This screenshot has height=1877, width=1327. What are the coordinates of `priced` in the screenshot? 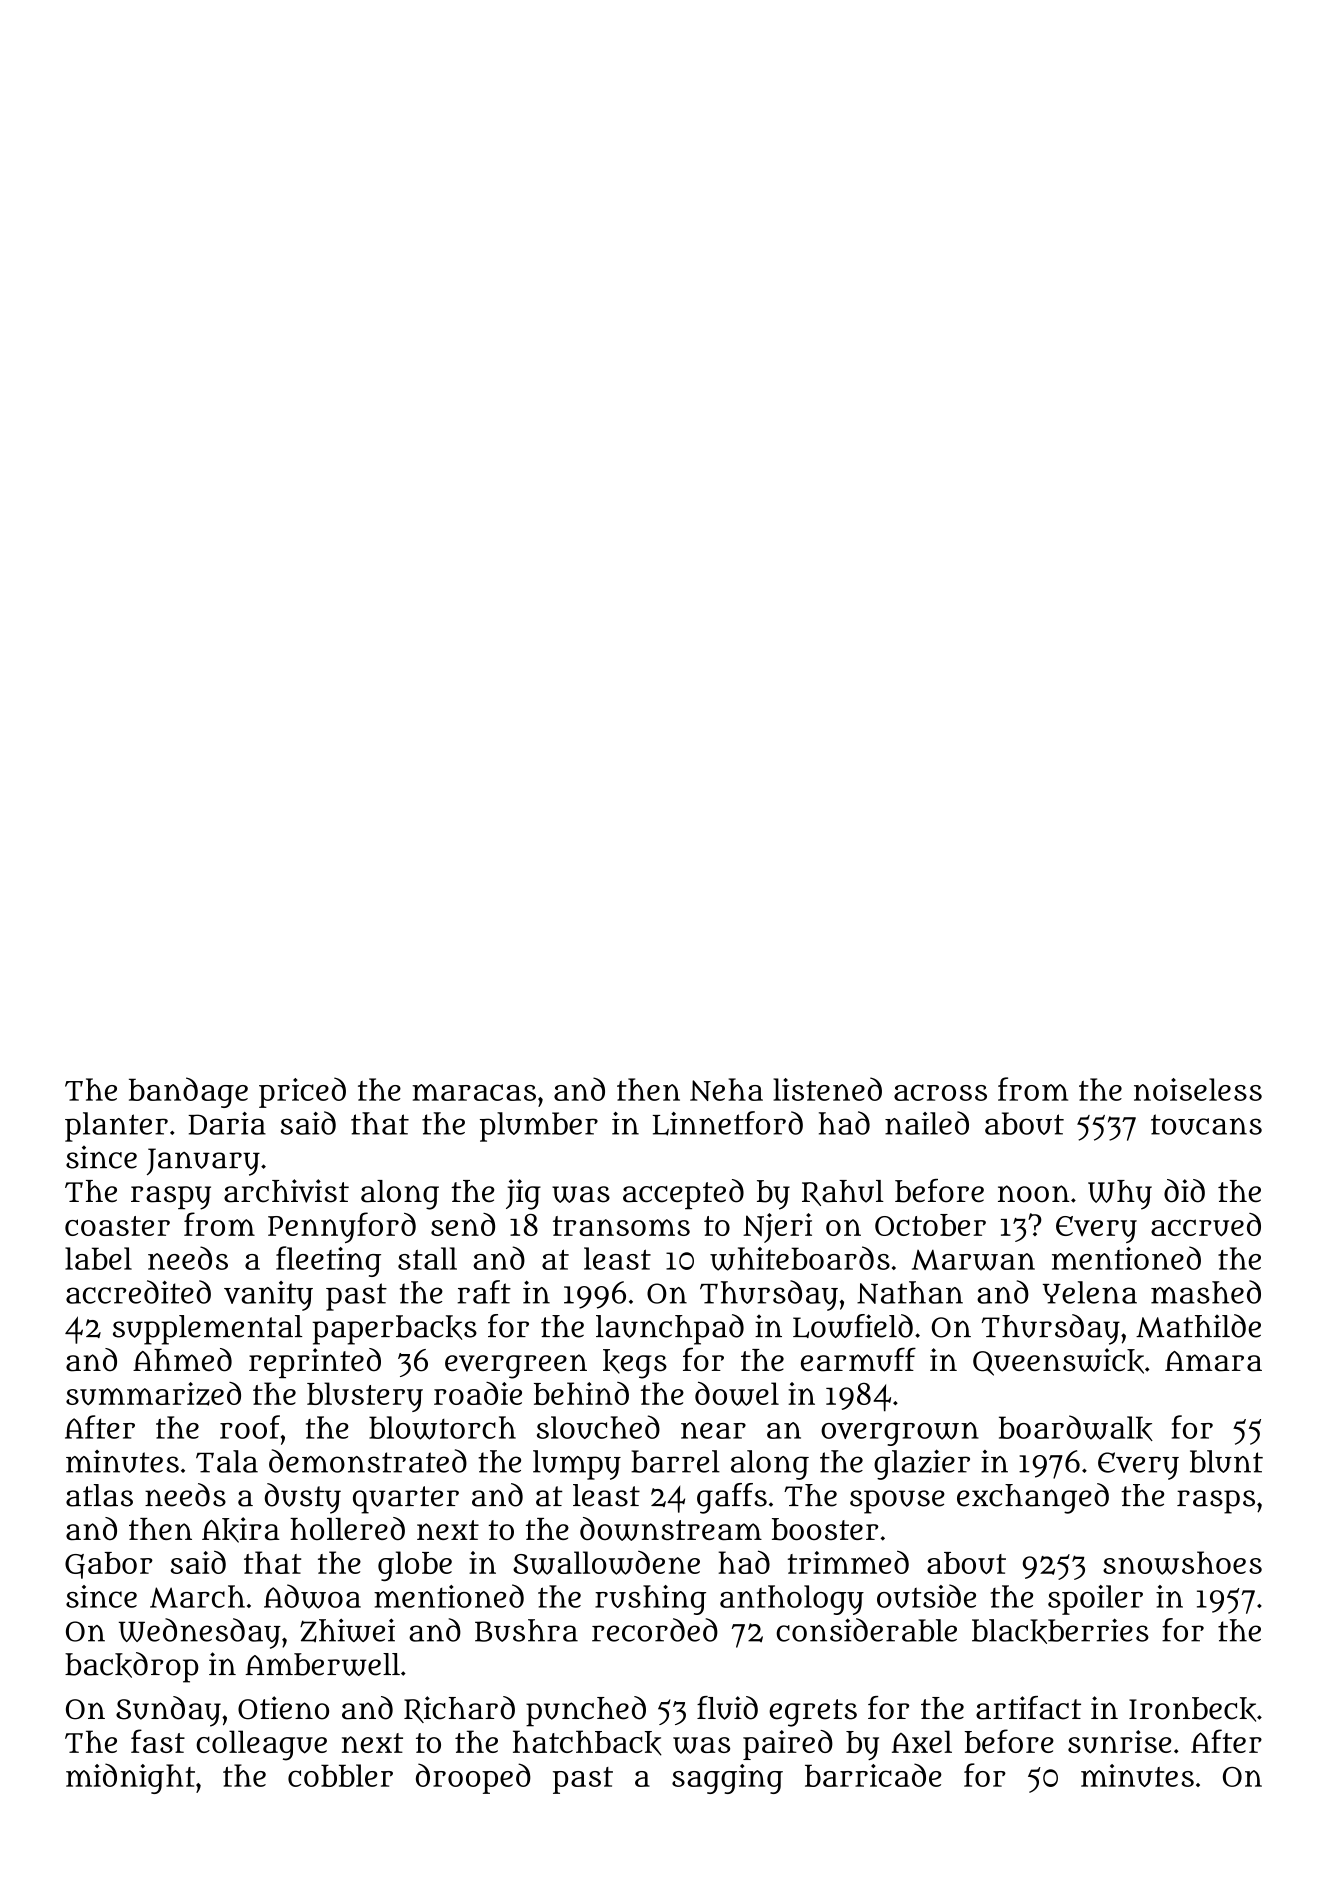 It's located at (302, 1092).
